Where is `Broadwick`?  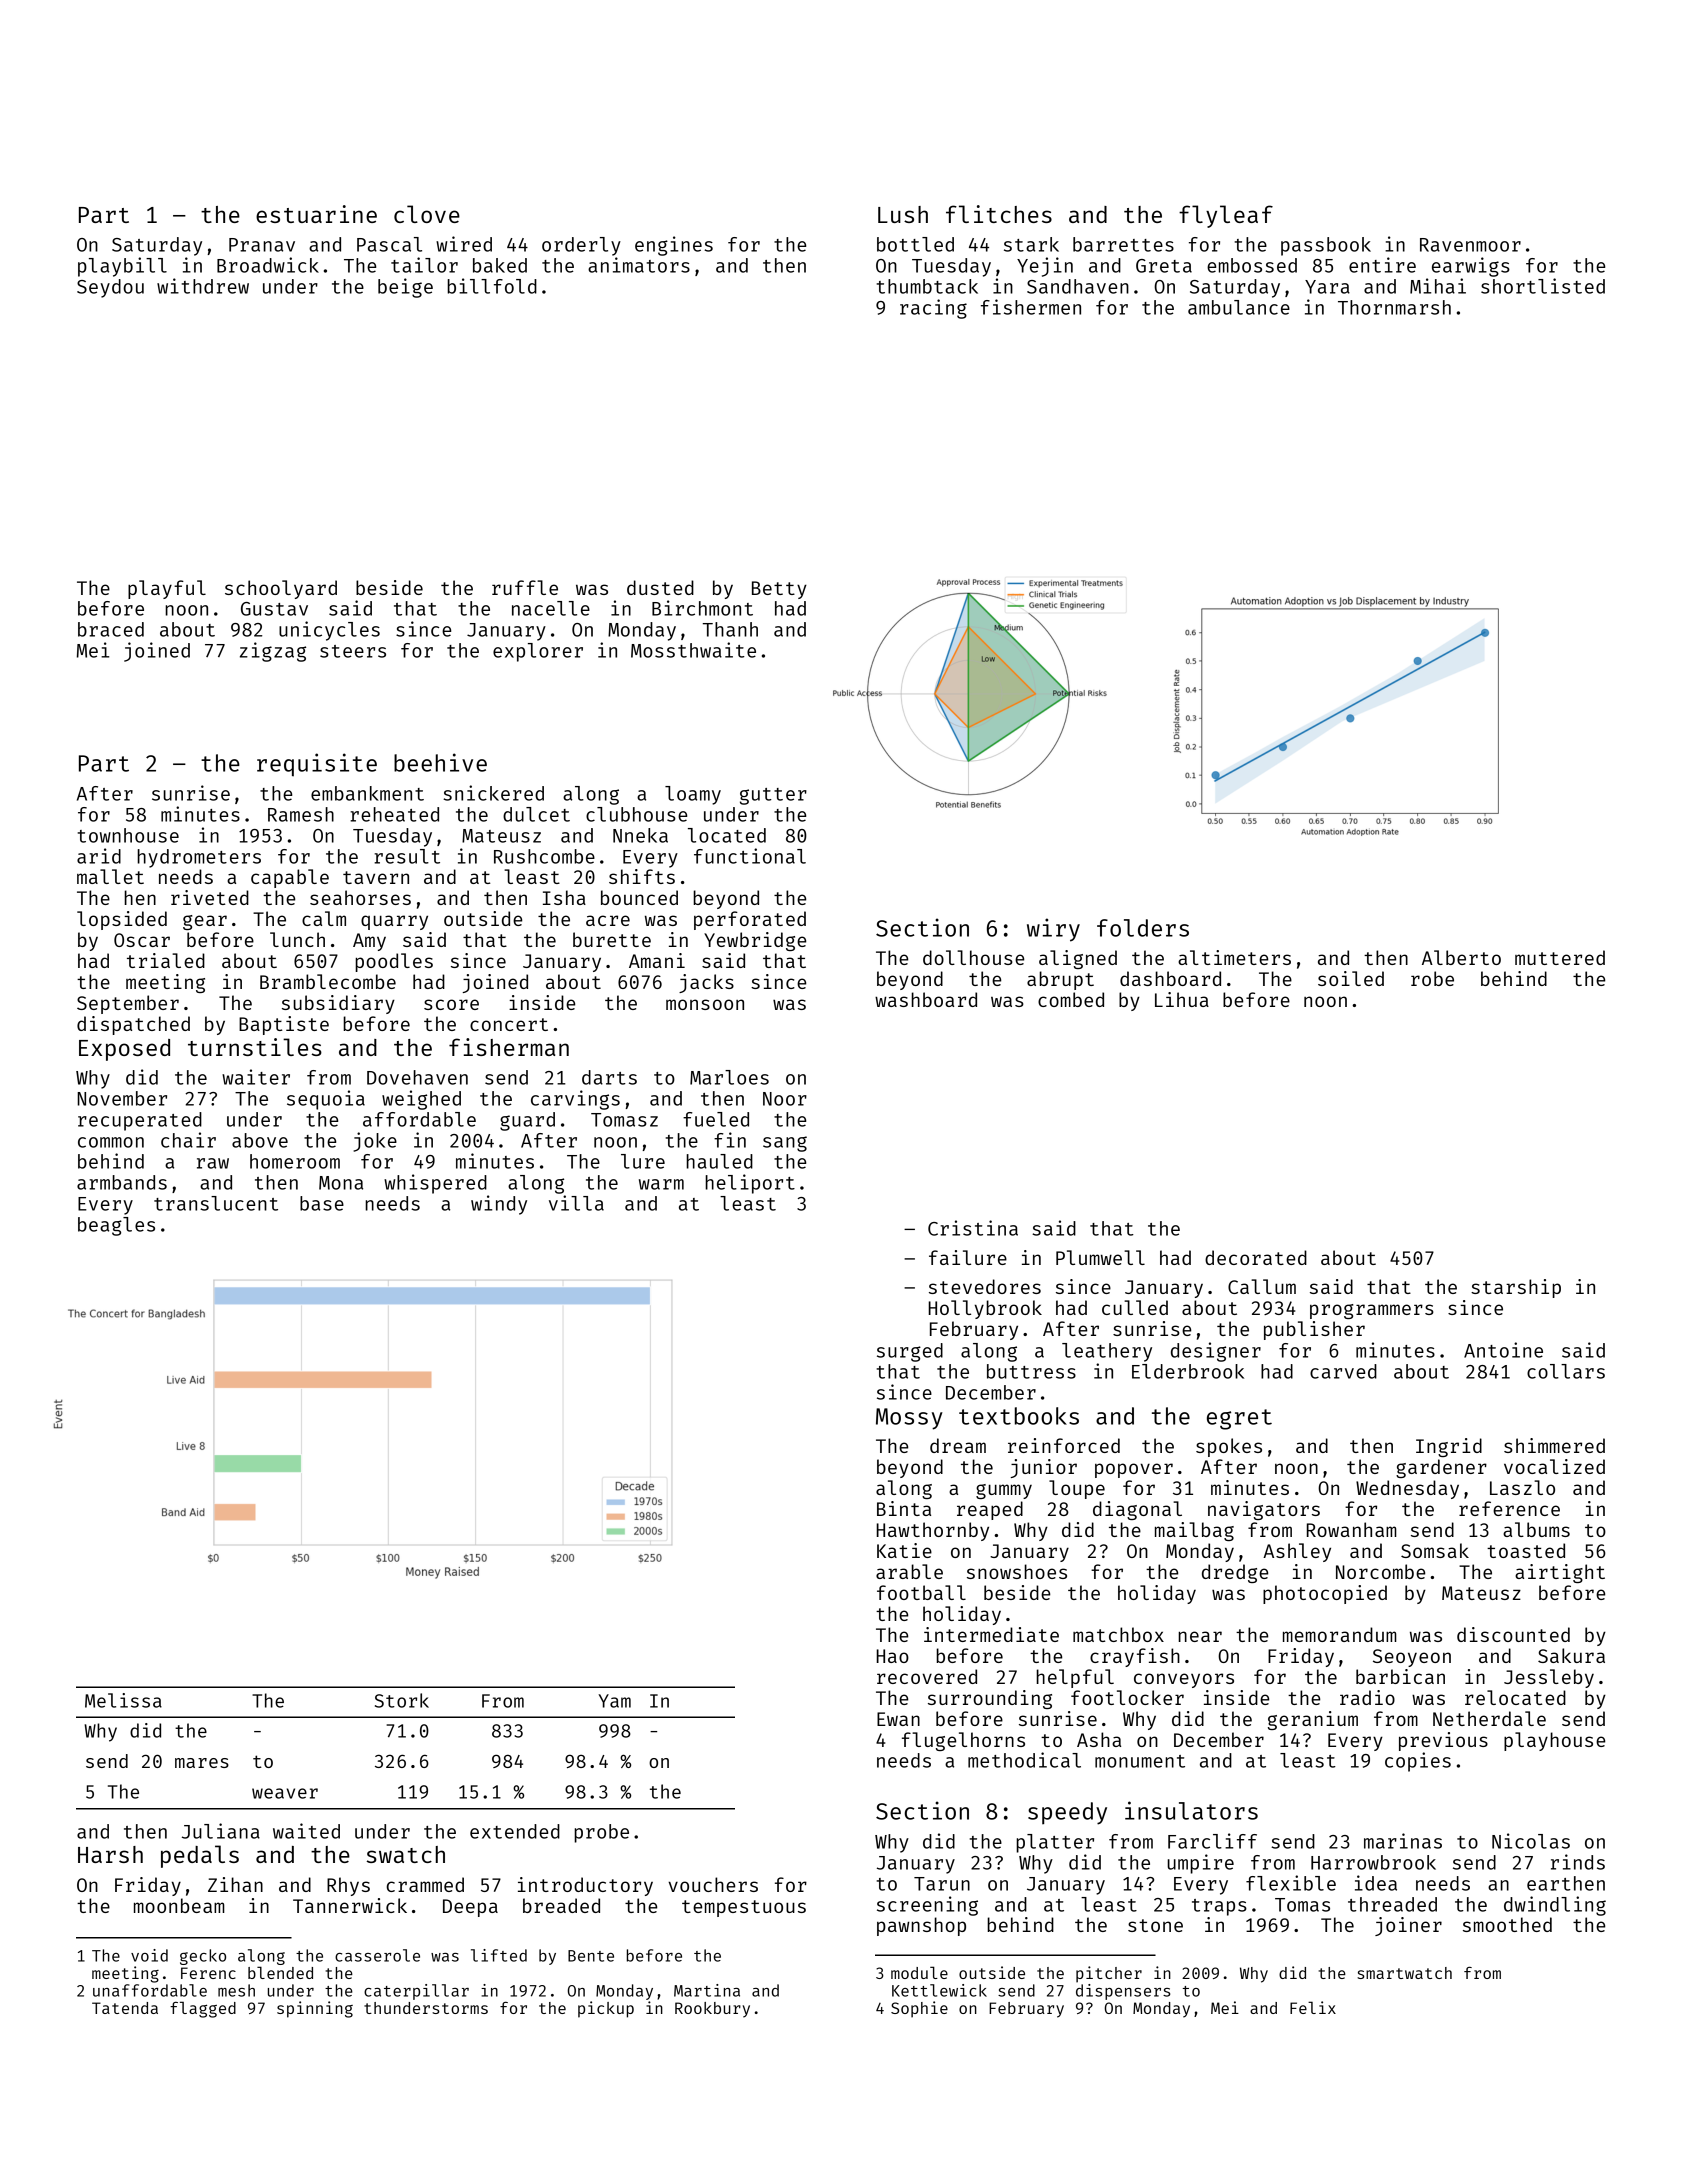 Broadwick is located at coordinates (268, 265).
